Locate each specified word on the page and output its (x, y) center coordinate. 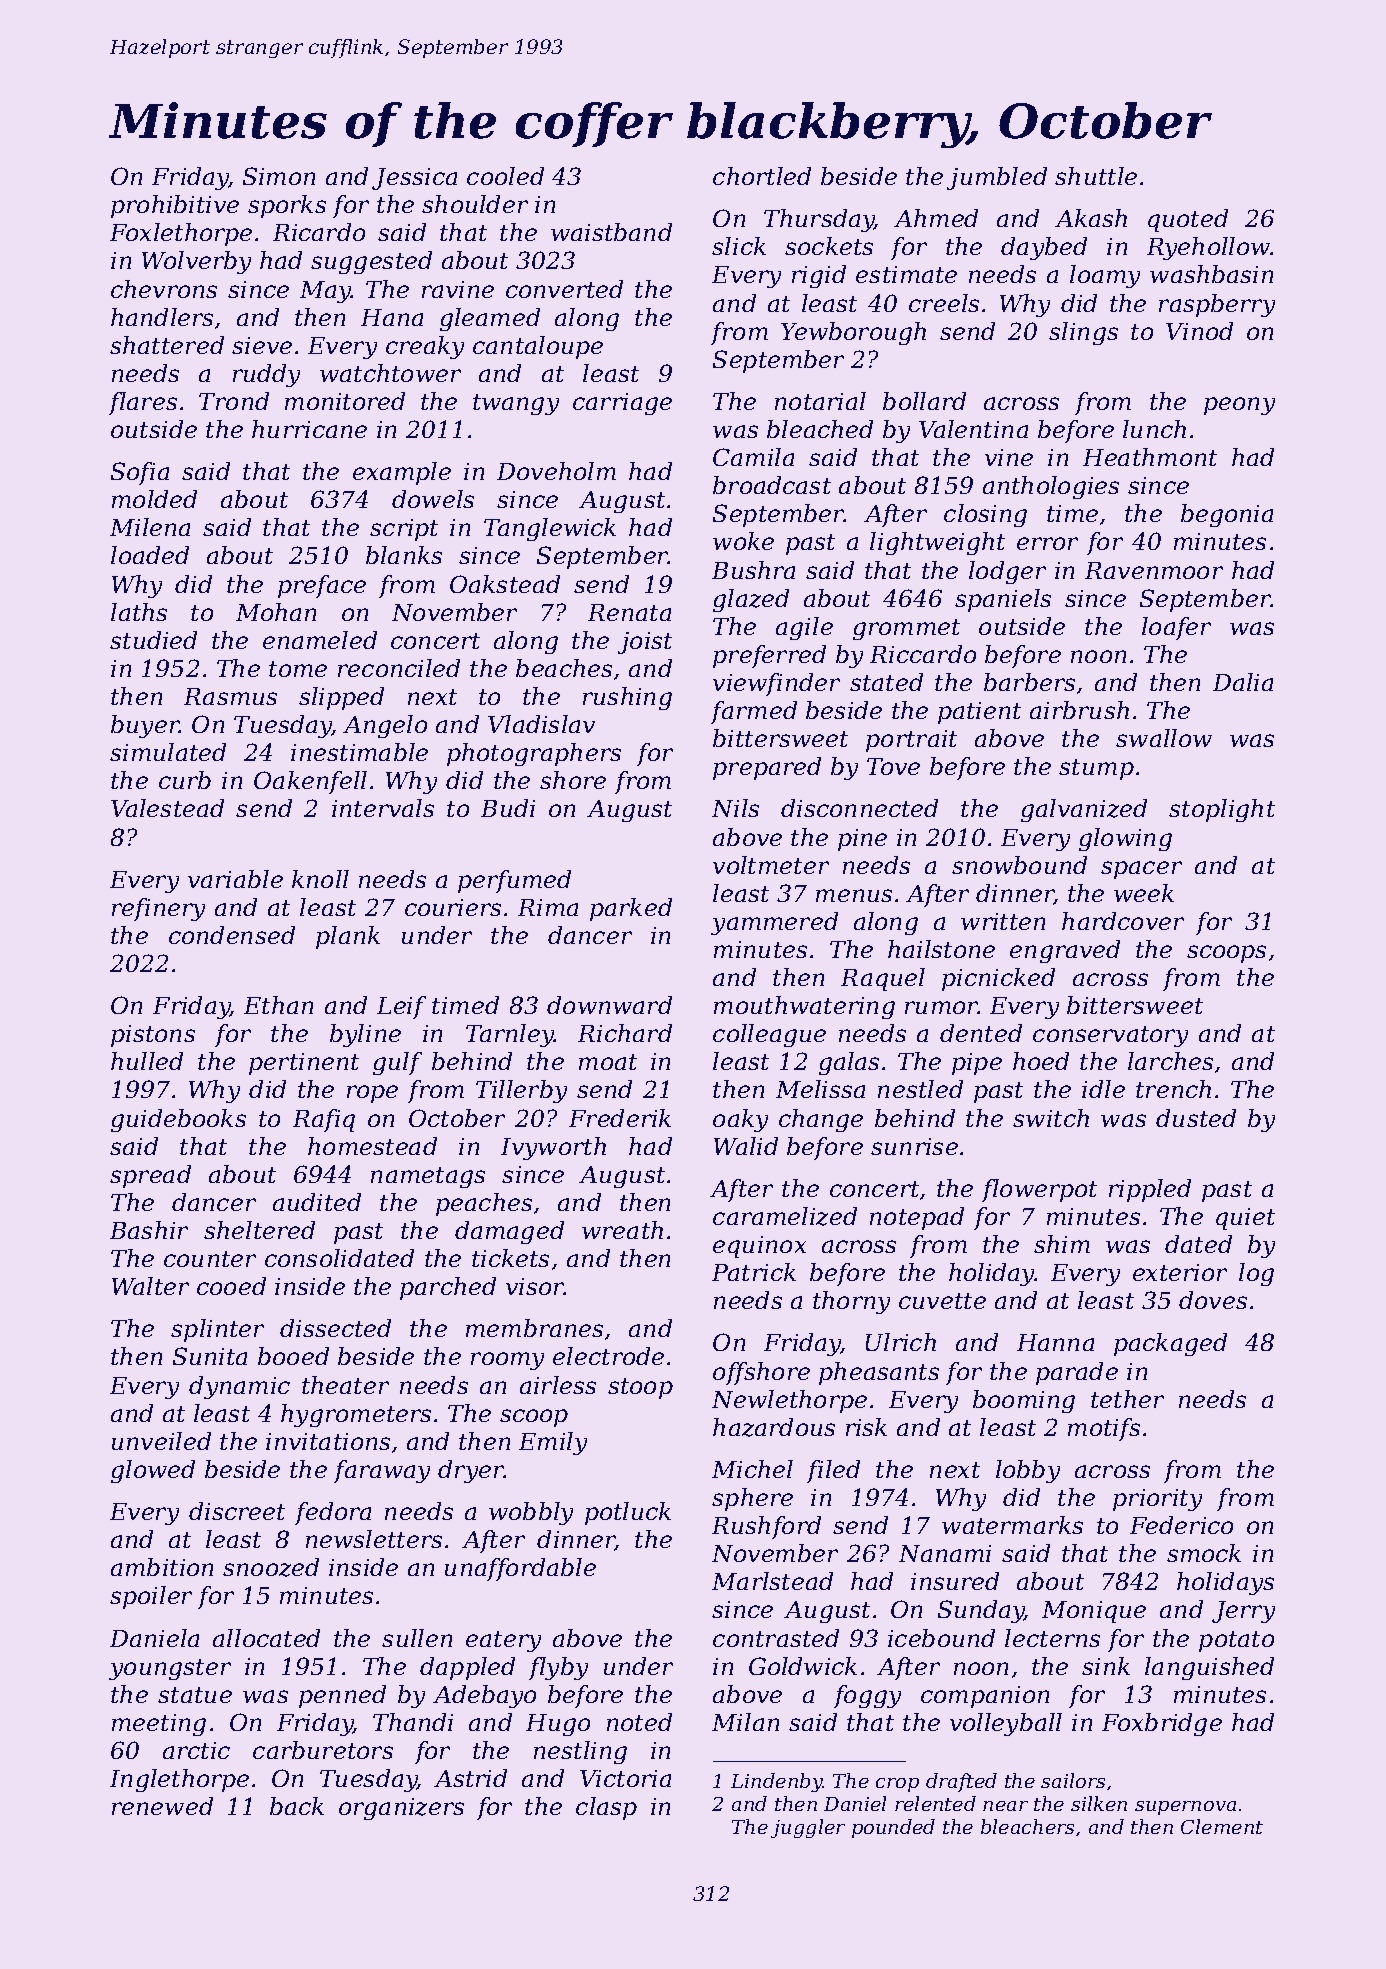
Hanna (1055, 1342)
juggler (808, 1828)
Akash (1091, 218)
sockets (829, 246)
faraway (382, 1471)
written (1003, 921)
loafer (1176, 628)
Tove (893, 766)
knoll (320, 879)
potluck (628, 1513)
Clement (1222, 1826)
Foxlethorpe (181, 234)
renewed (162, 1806)
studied (153, 640)
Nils (735, 808)
